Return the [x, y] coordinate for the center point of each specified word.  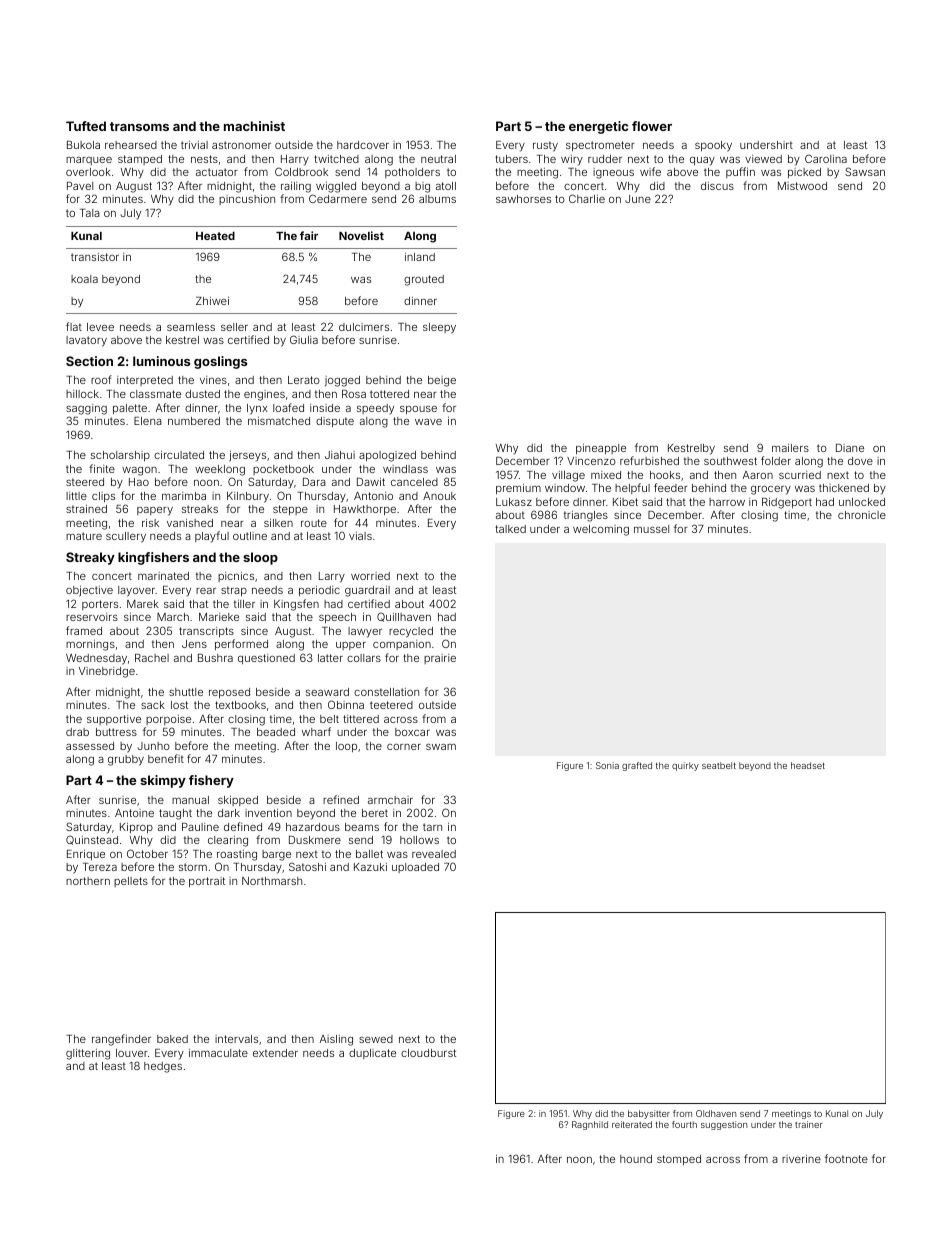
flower [652, 126]
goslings [220, 362]
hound [636, 1159]
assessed [90, 746]
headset [808, 765]
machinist [254, 126]
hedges [163, 1067]
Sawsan [865, 171]
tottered [389, 394]
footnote [846, 1158]
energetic [598, 127]
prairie [440, 659]
